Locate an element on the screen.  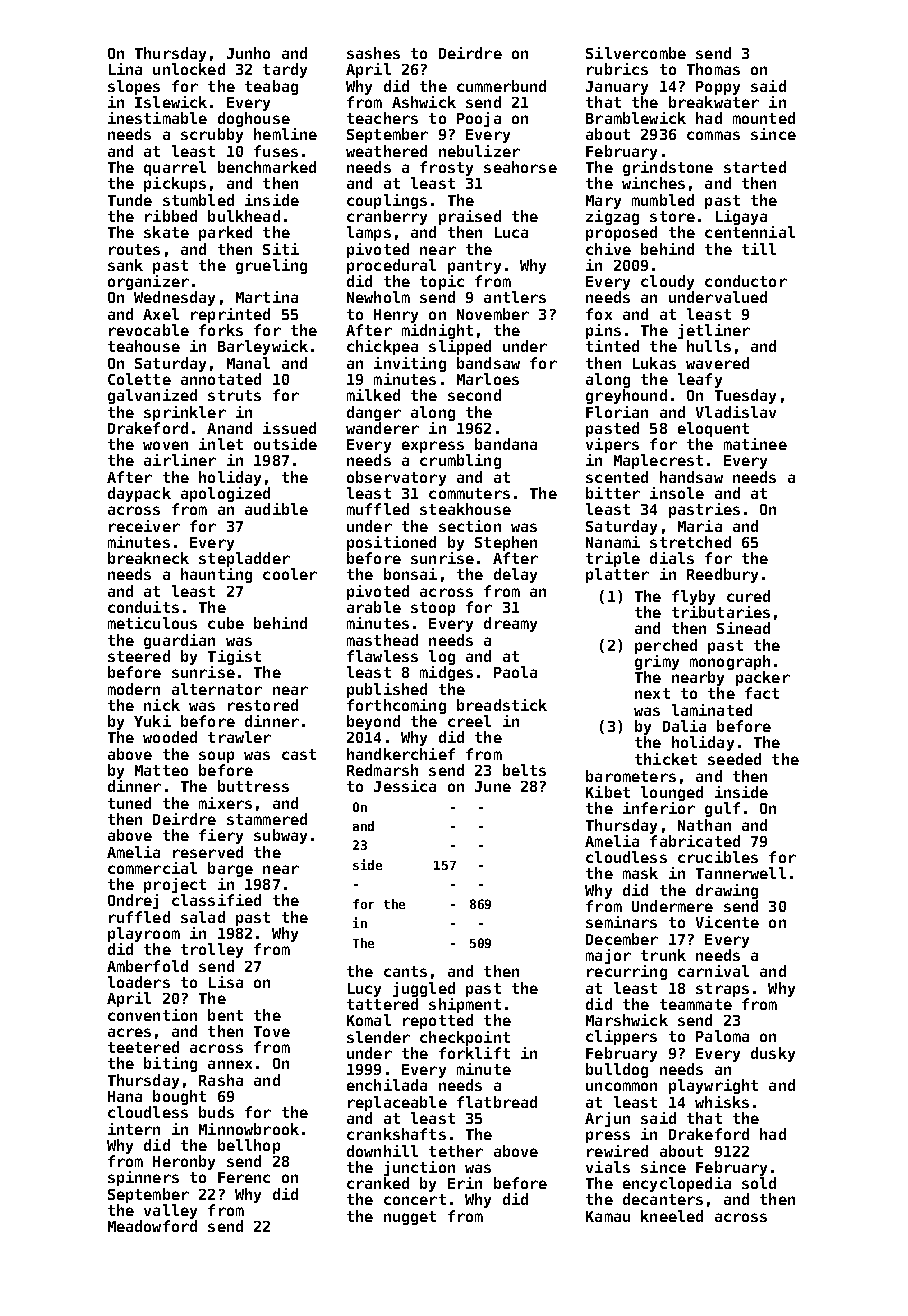
jetliner is located at coordinates (714, 331).
